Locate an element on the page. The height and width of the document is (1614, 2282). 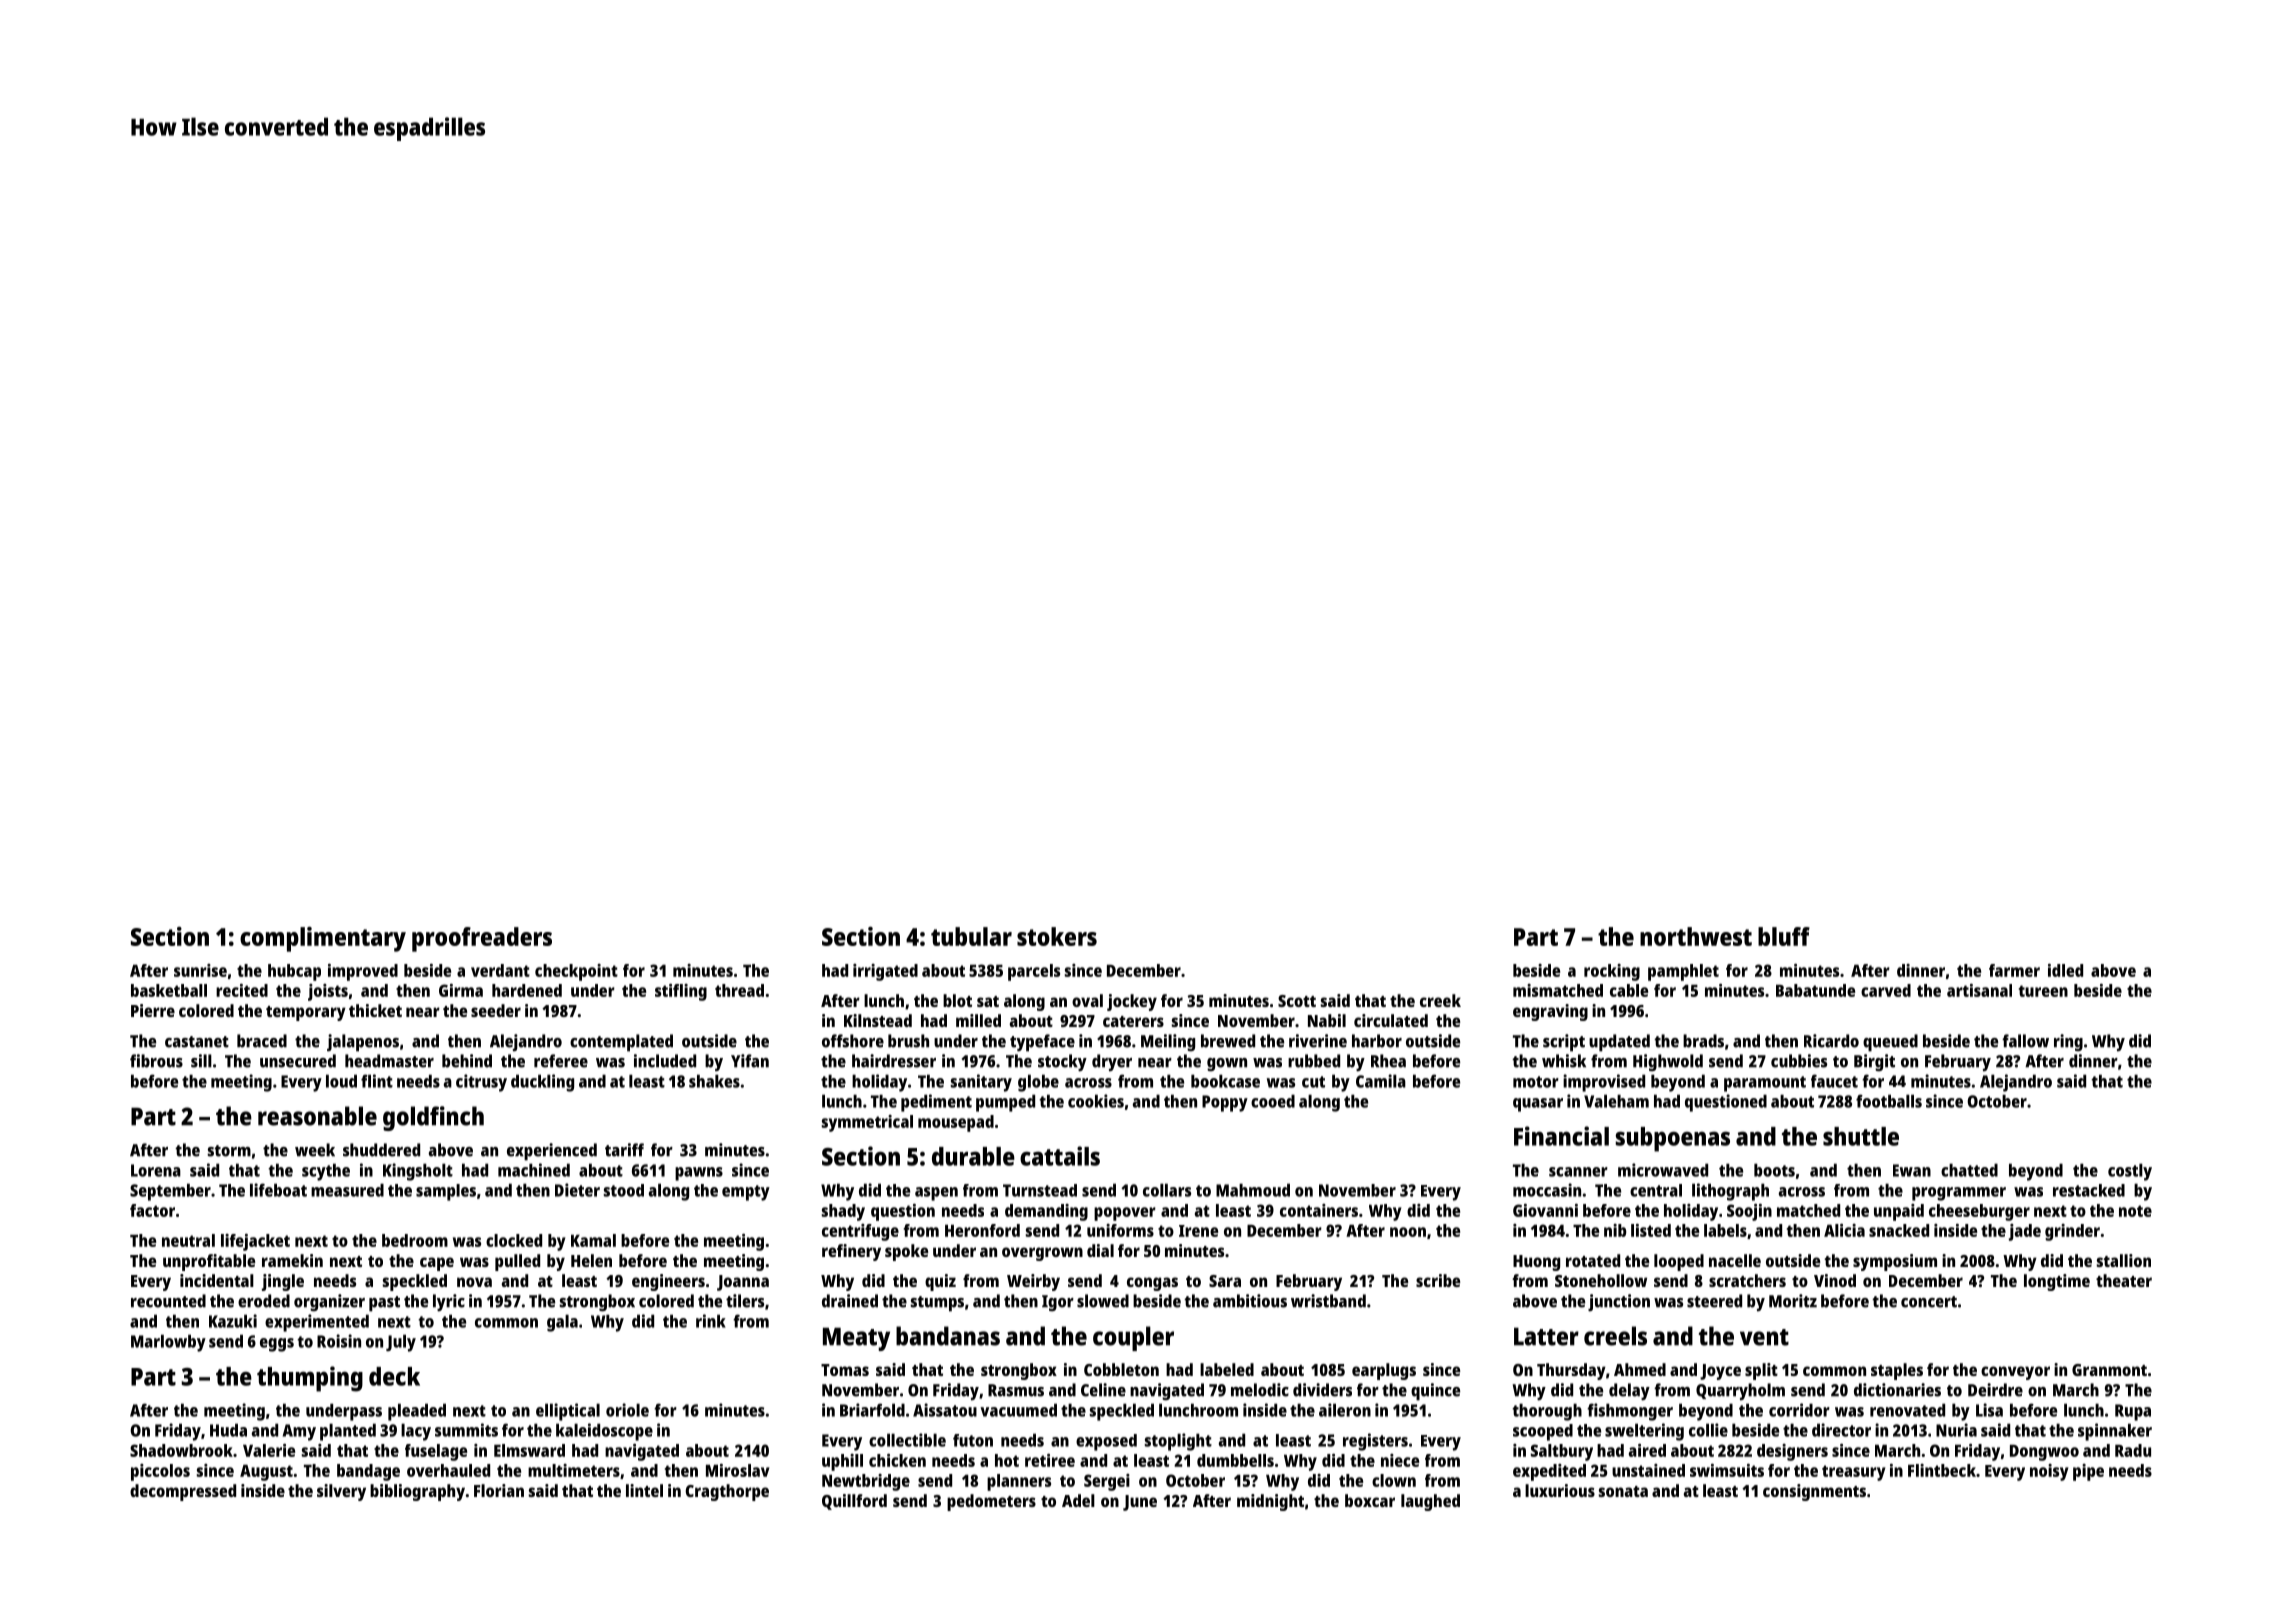
elliptical is located at coordinates (568, 1412).
